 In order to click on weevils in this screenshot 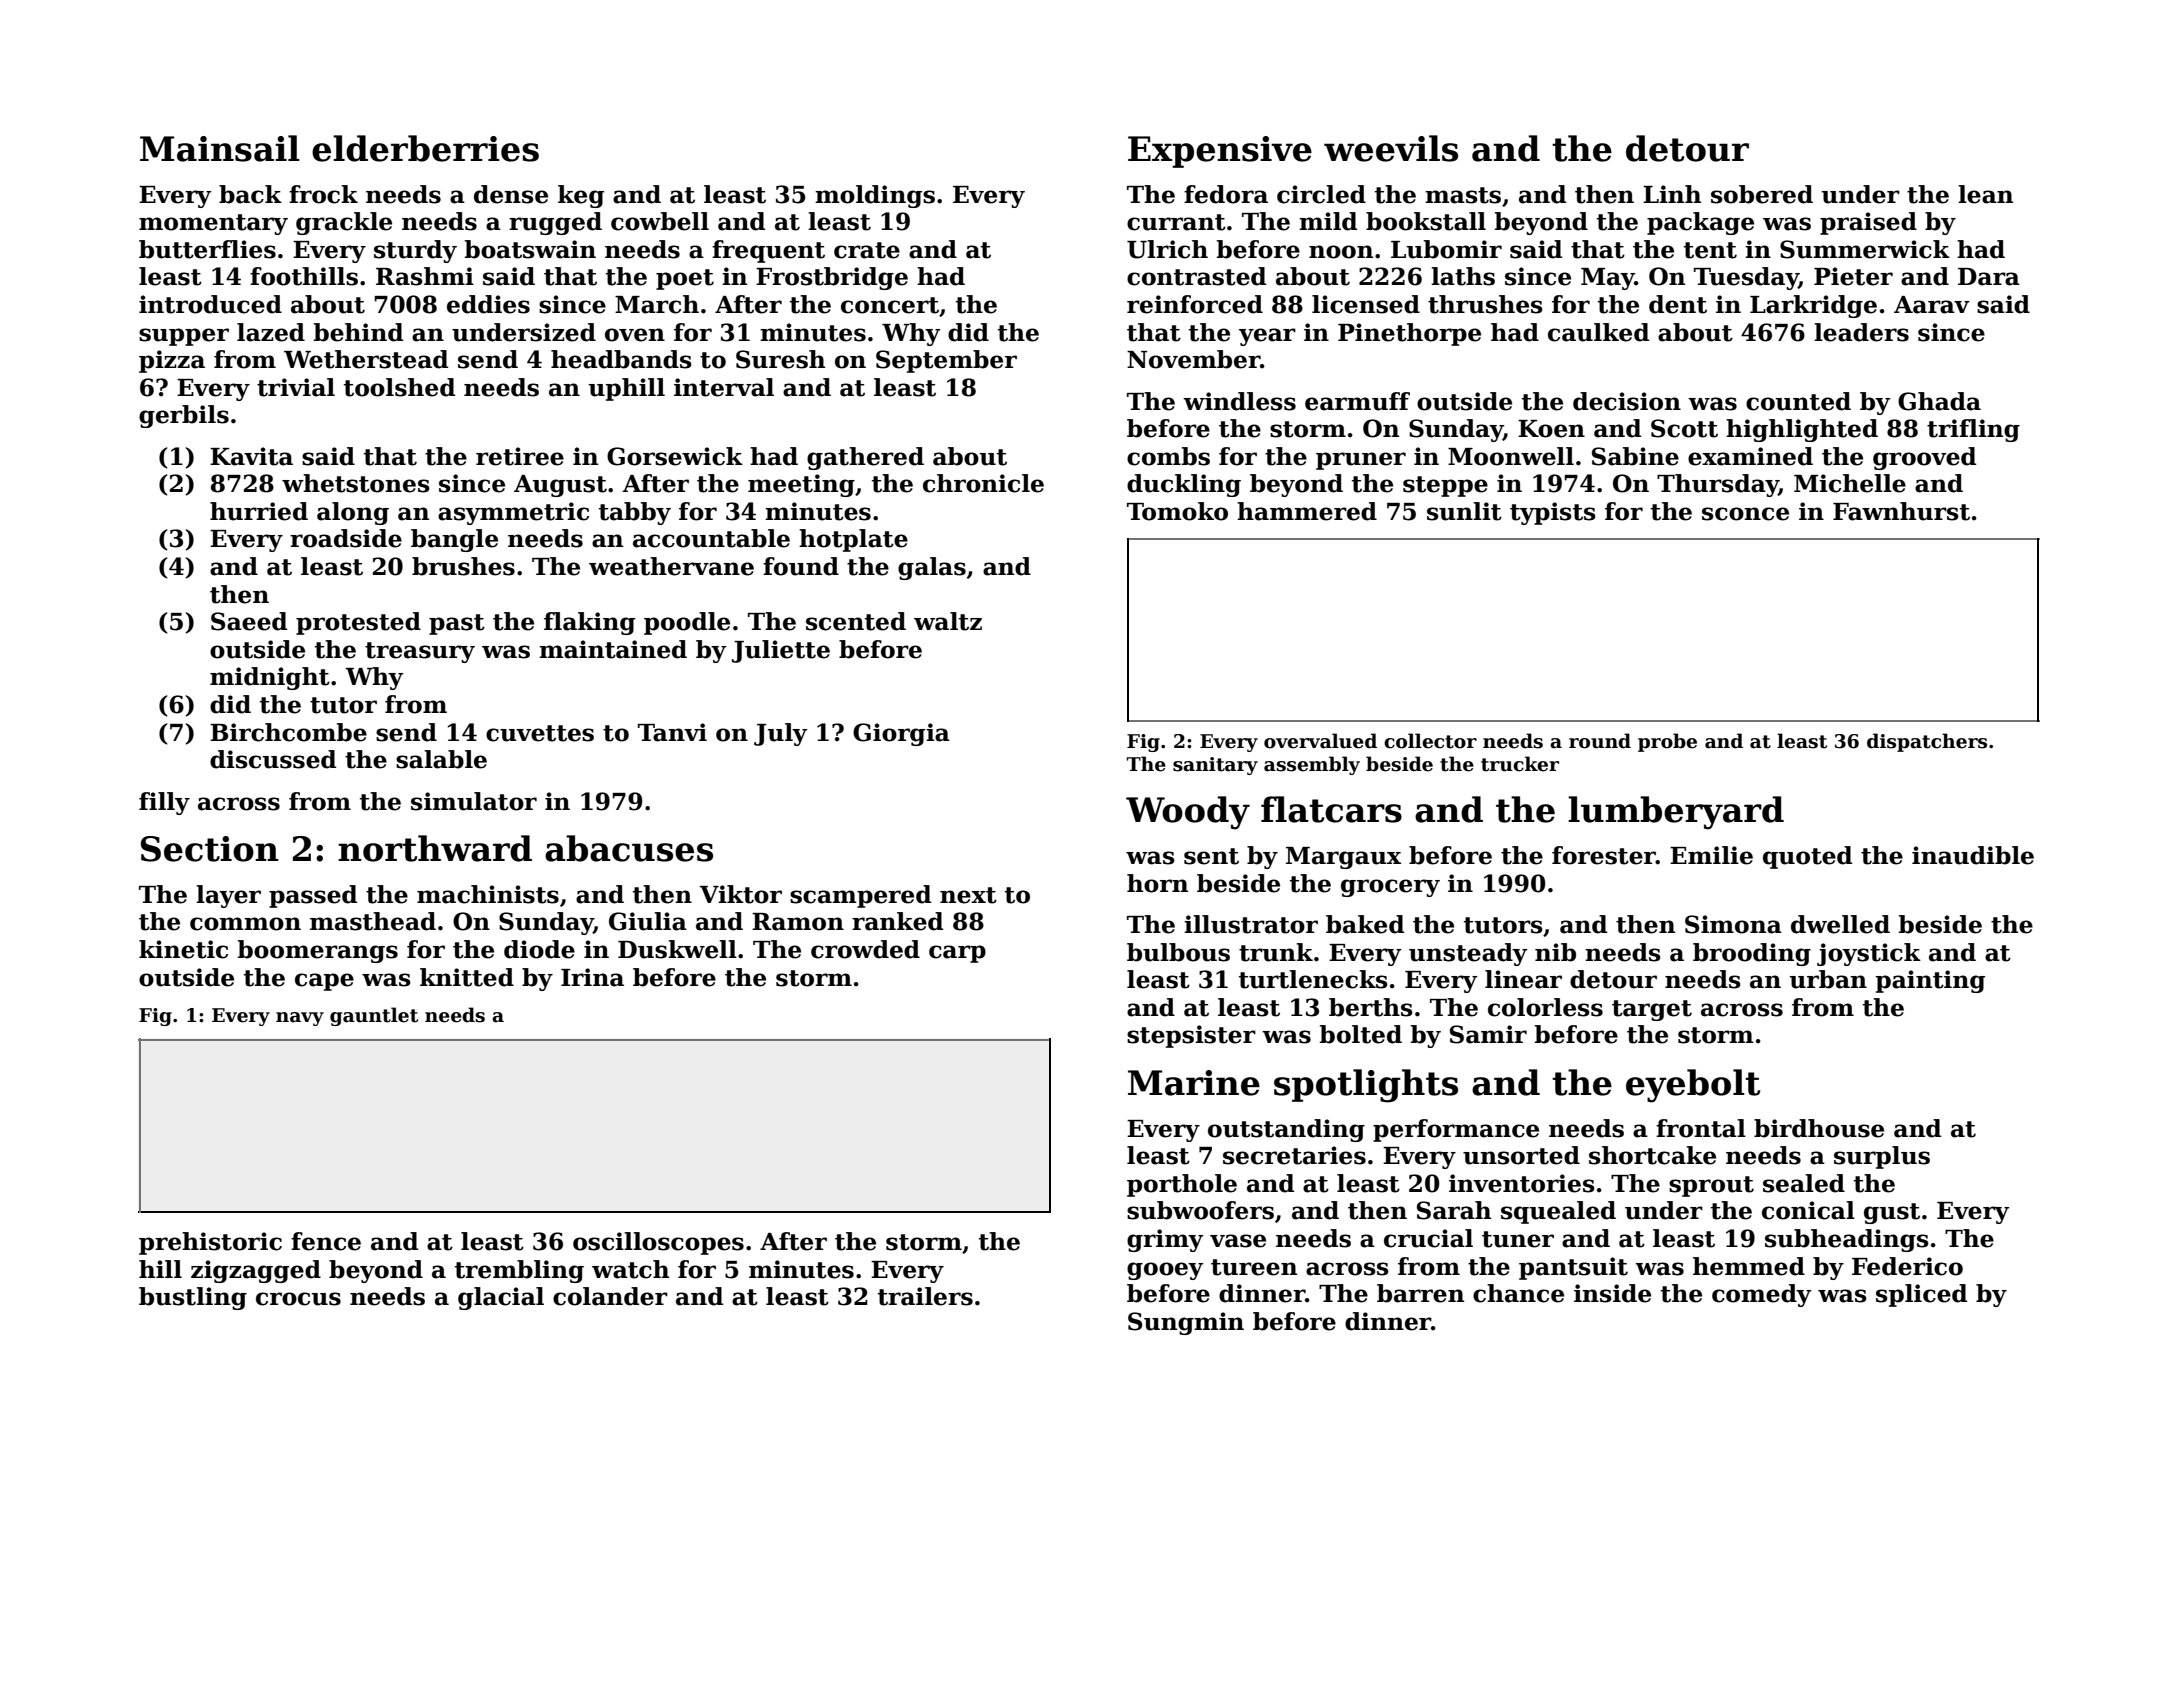, I will do `click(1391, 148)`.
